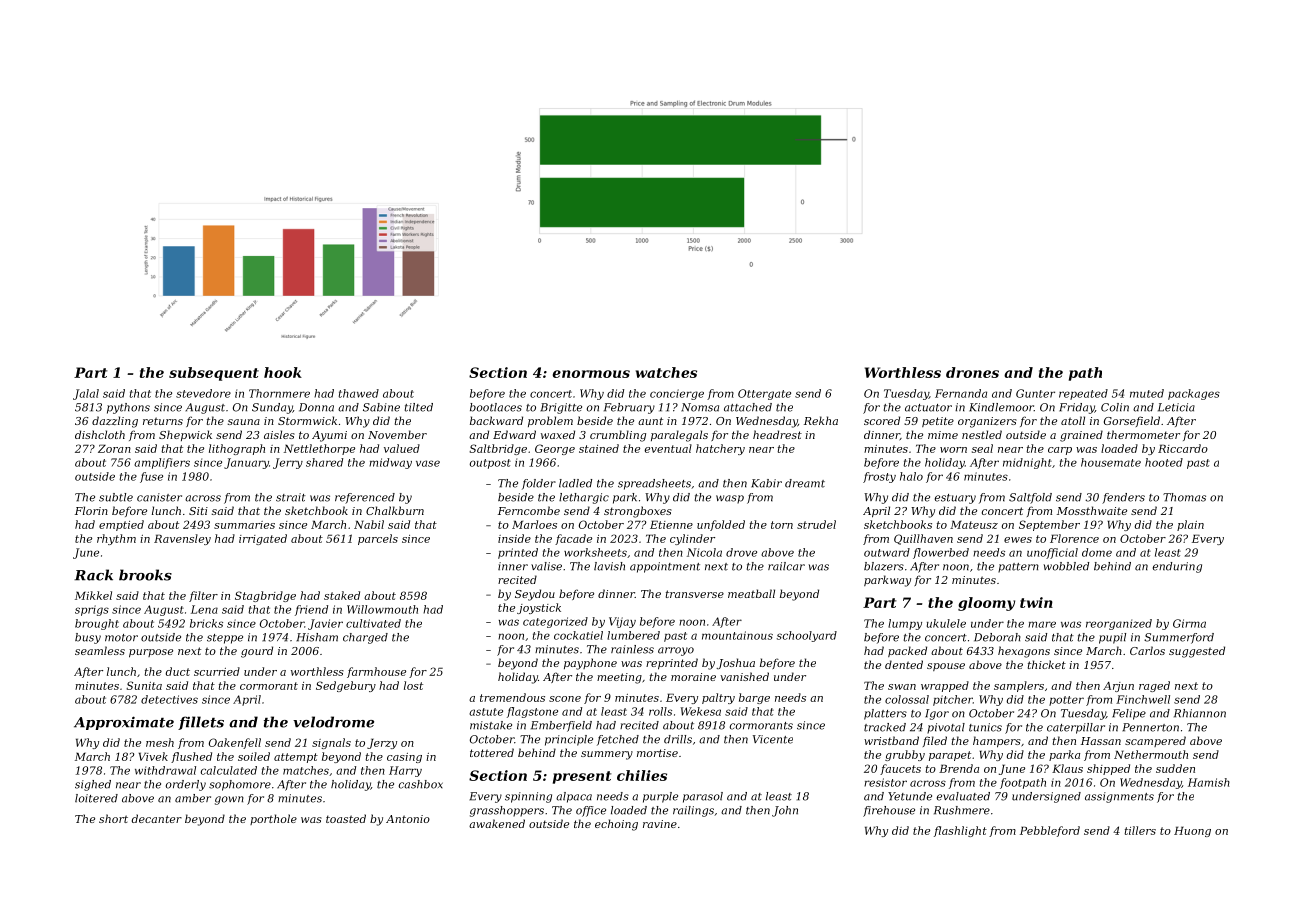 This screenshot has width=1308, height=924. Describe the element at coordinates (982, 448) in the screenshot. I see `seal` at that location.
